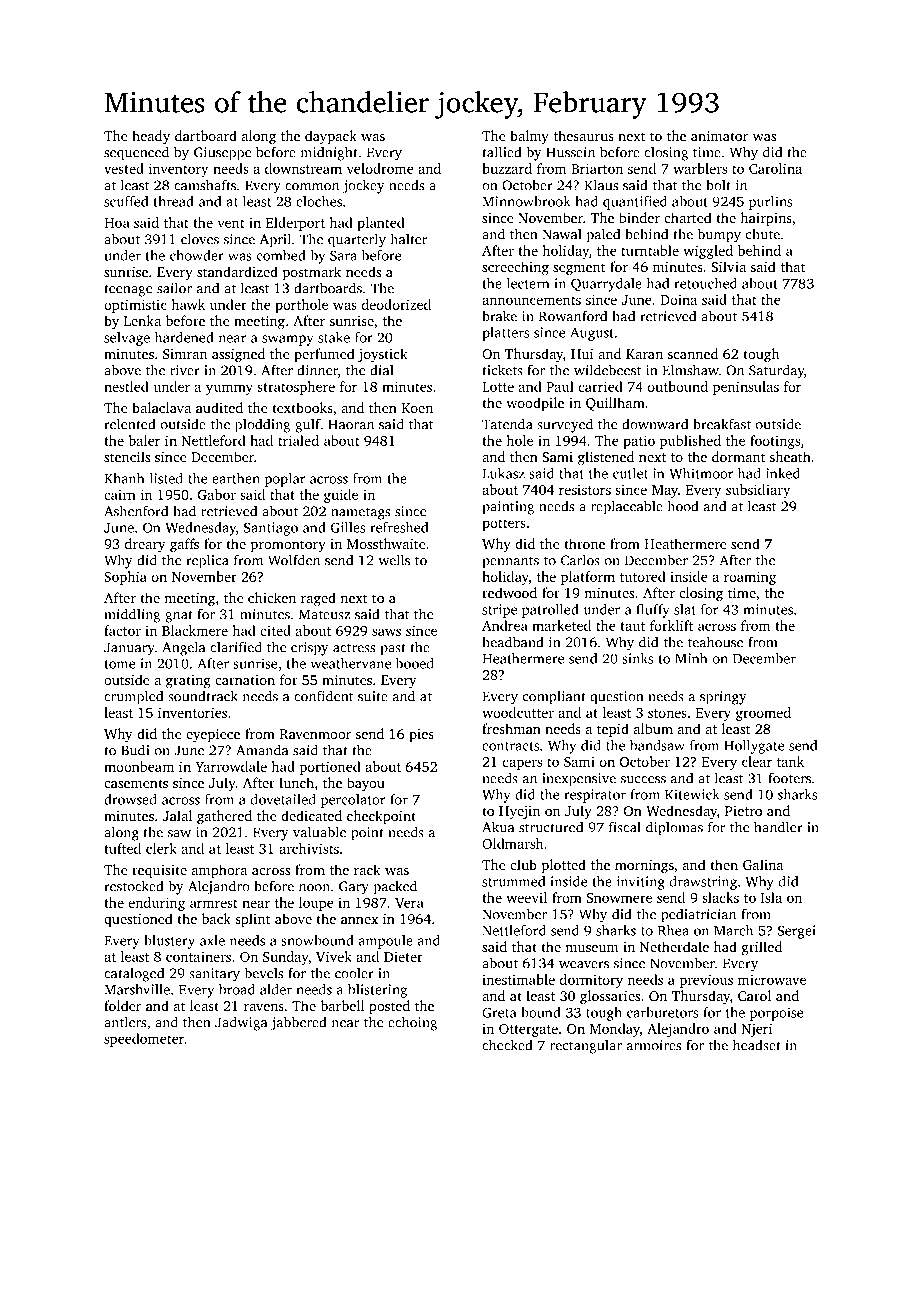 The height and width of the page is (1308, 924). I want to click on carnation, so click(245, 680).
